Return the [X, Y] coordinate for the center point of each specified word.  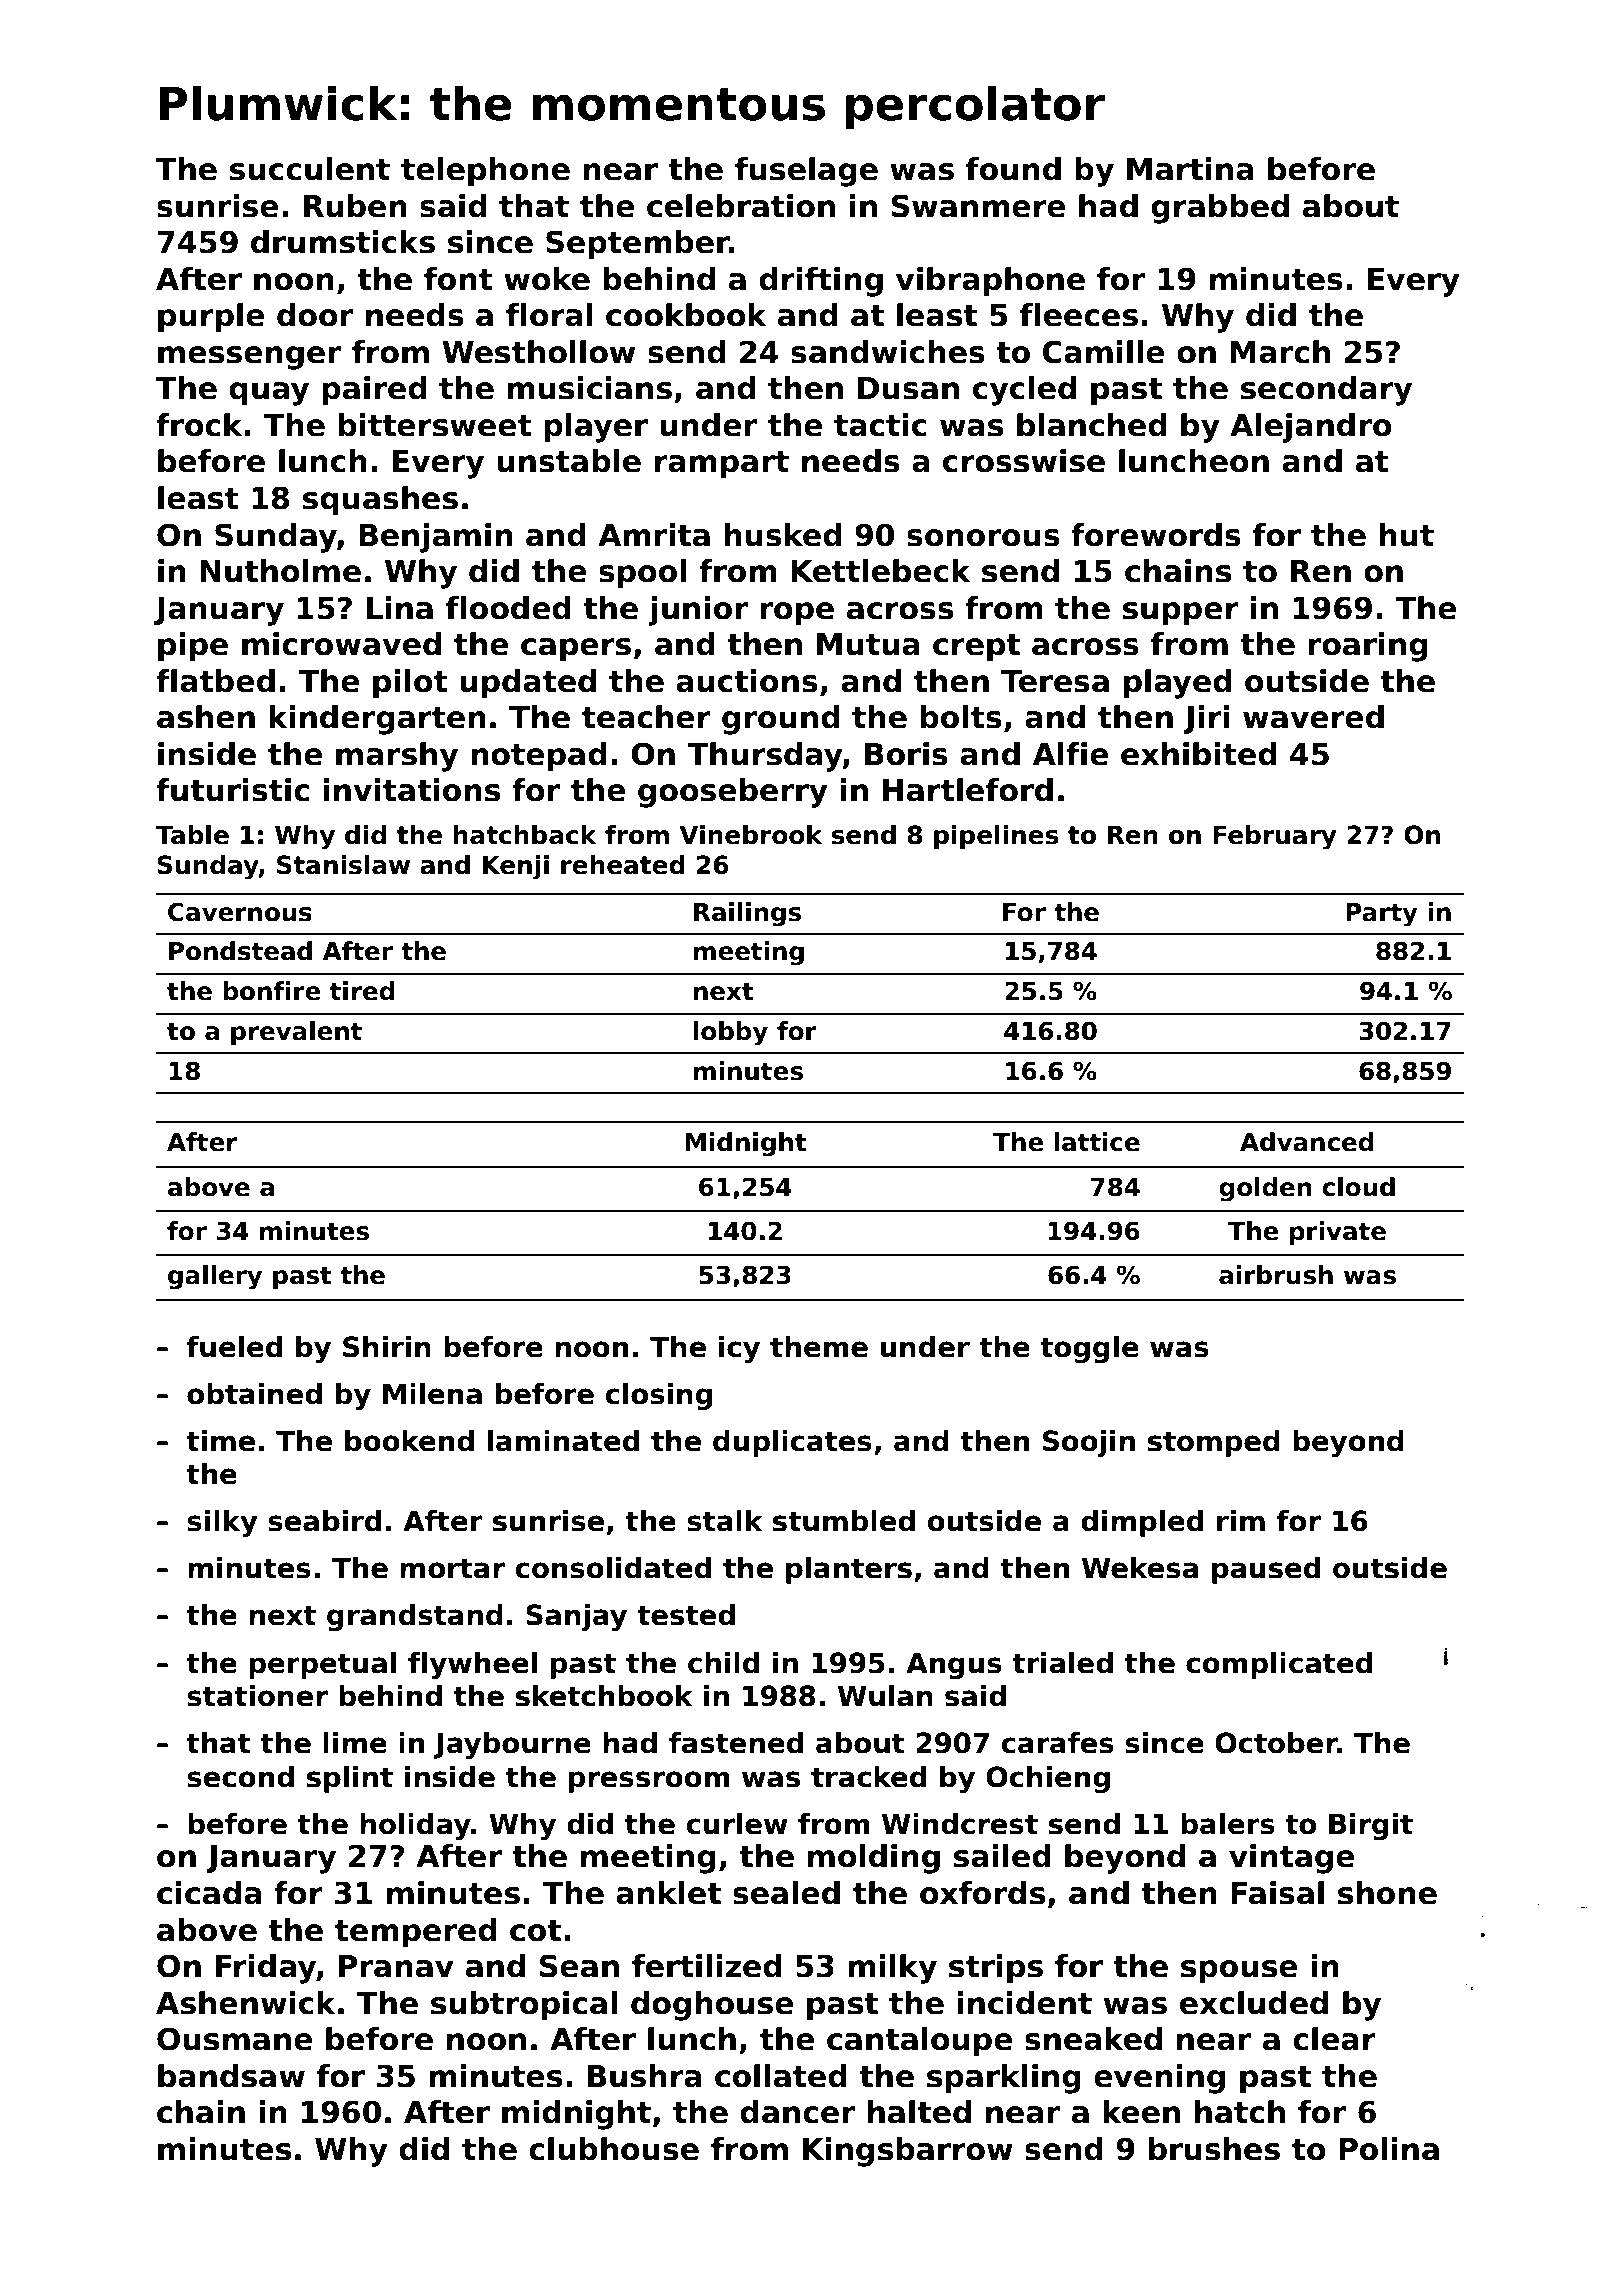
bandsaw [231, 2076]
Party [1382, 915]
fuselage [806, 172]
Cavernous [240, 912]
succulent [310, 169]
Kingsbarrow [908, 2152]
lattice [1097, 1142]
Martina [1190, 169]
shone [1387, 1893]
